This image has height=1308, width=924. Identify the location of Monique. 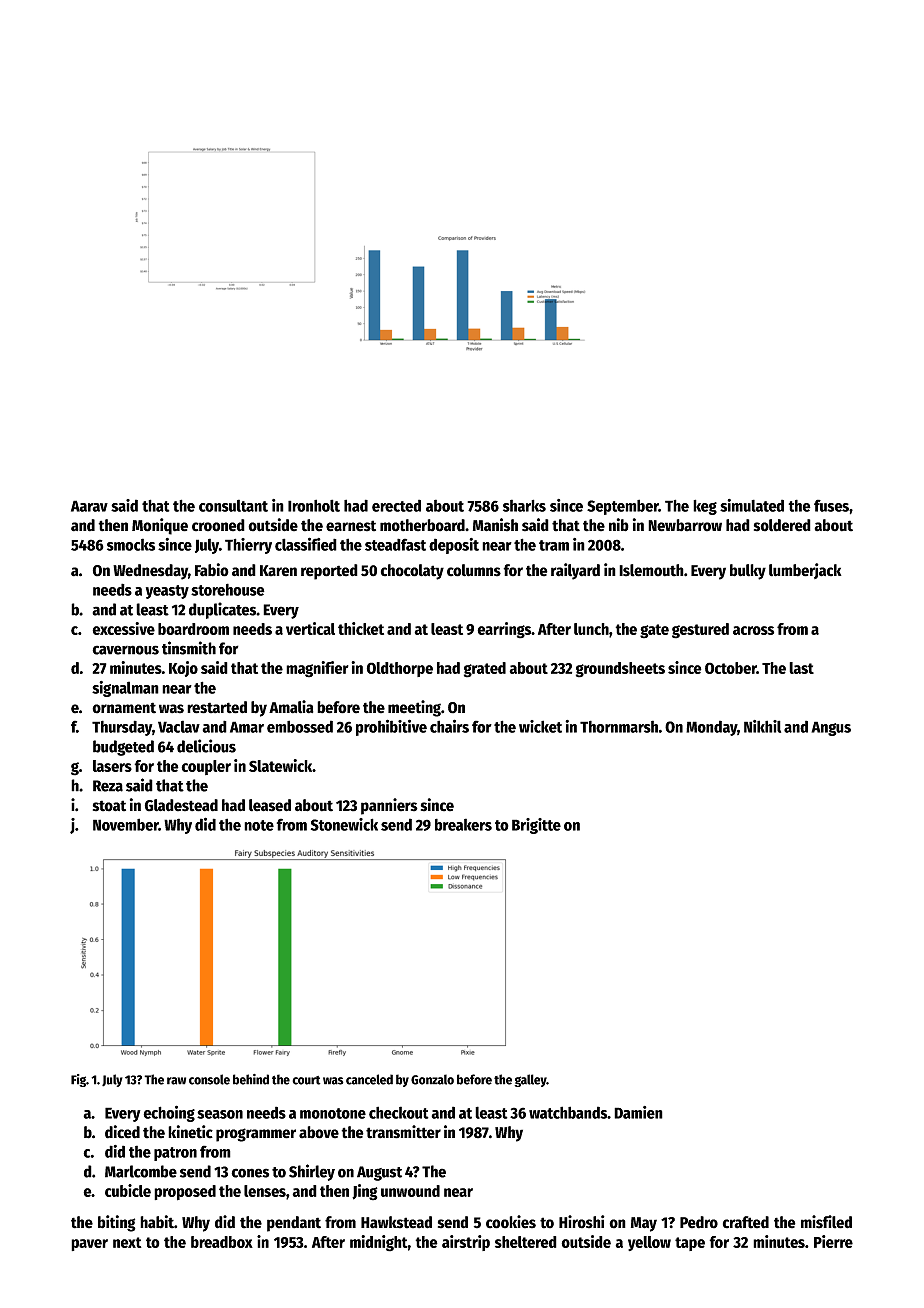
(160, 526).
